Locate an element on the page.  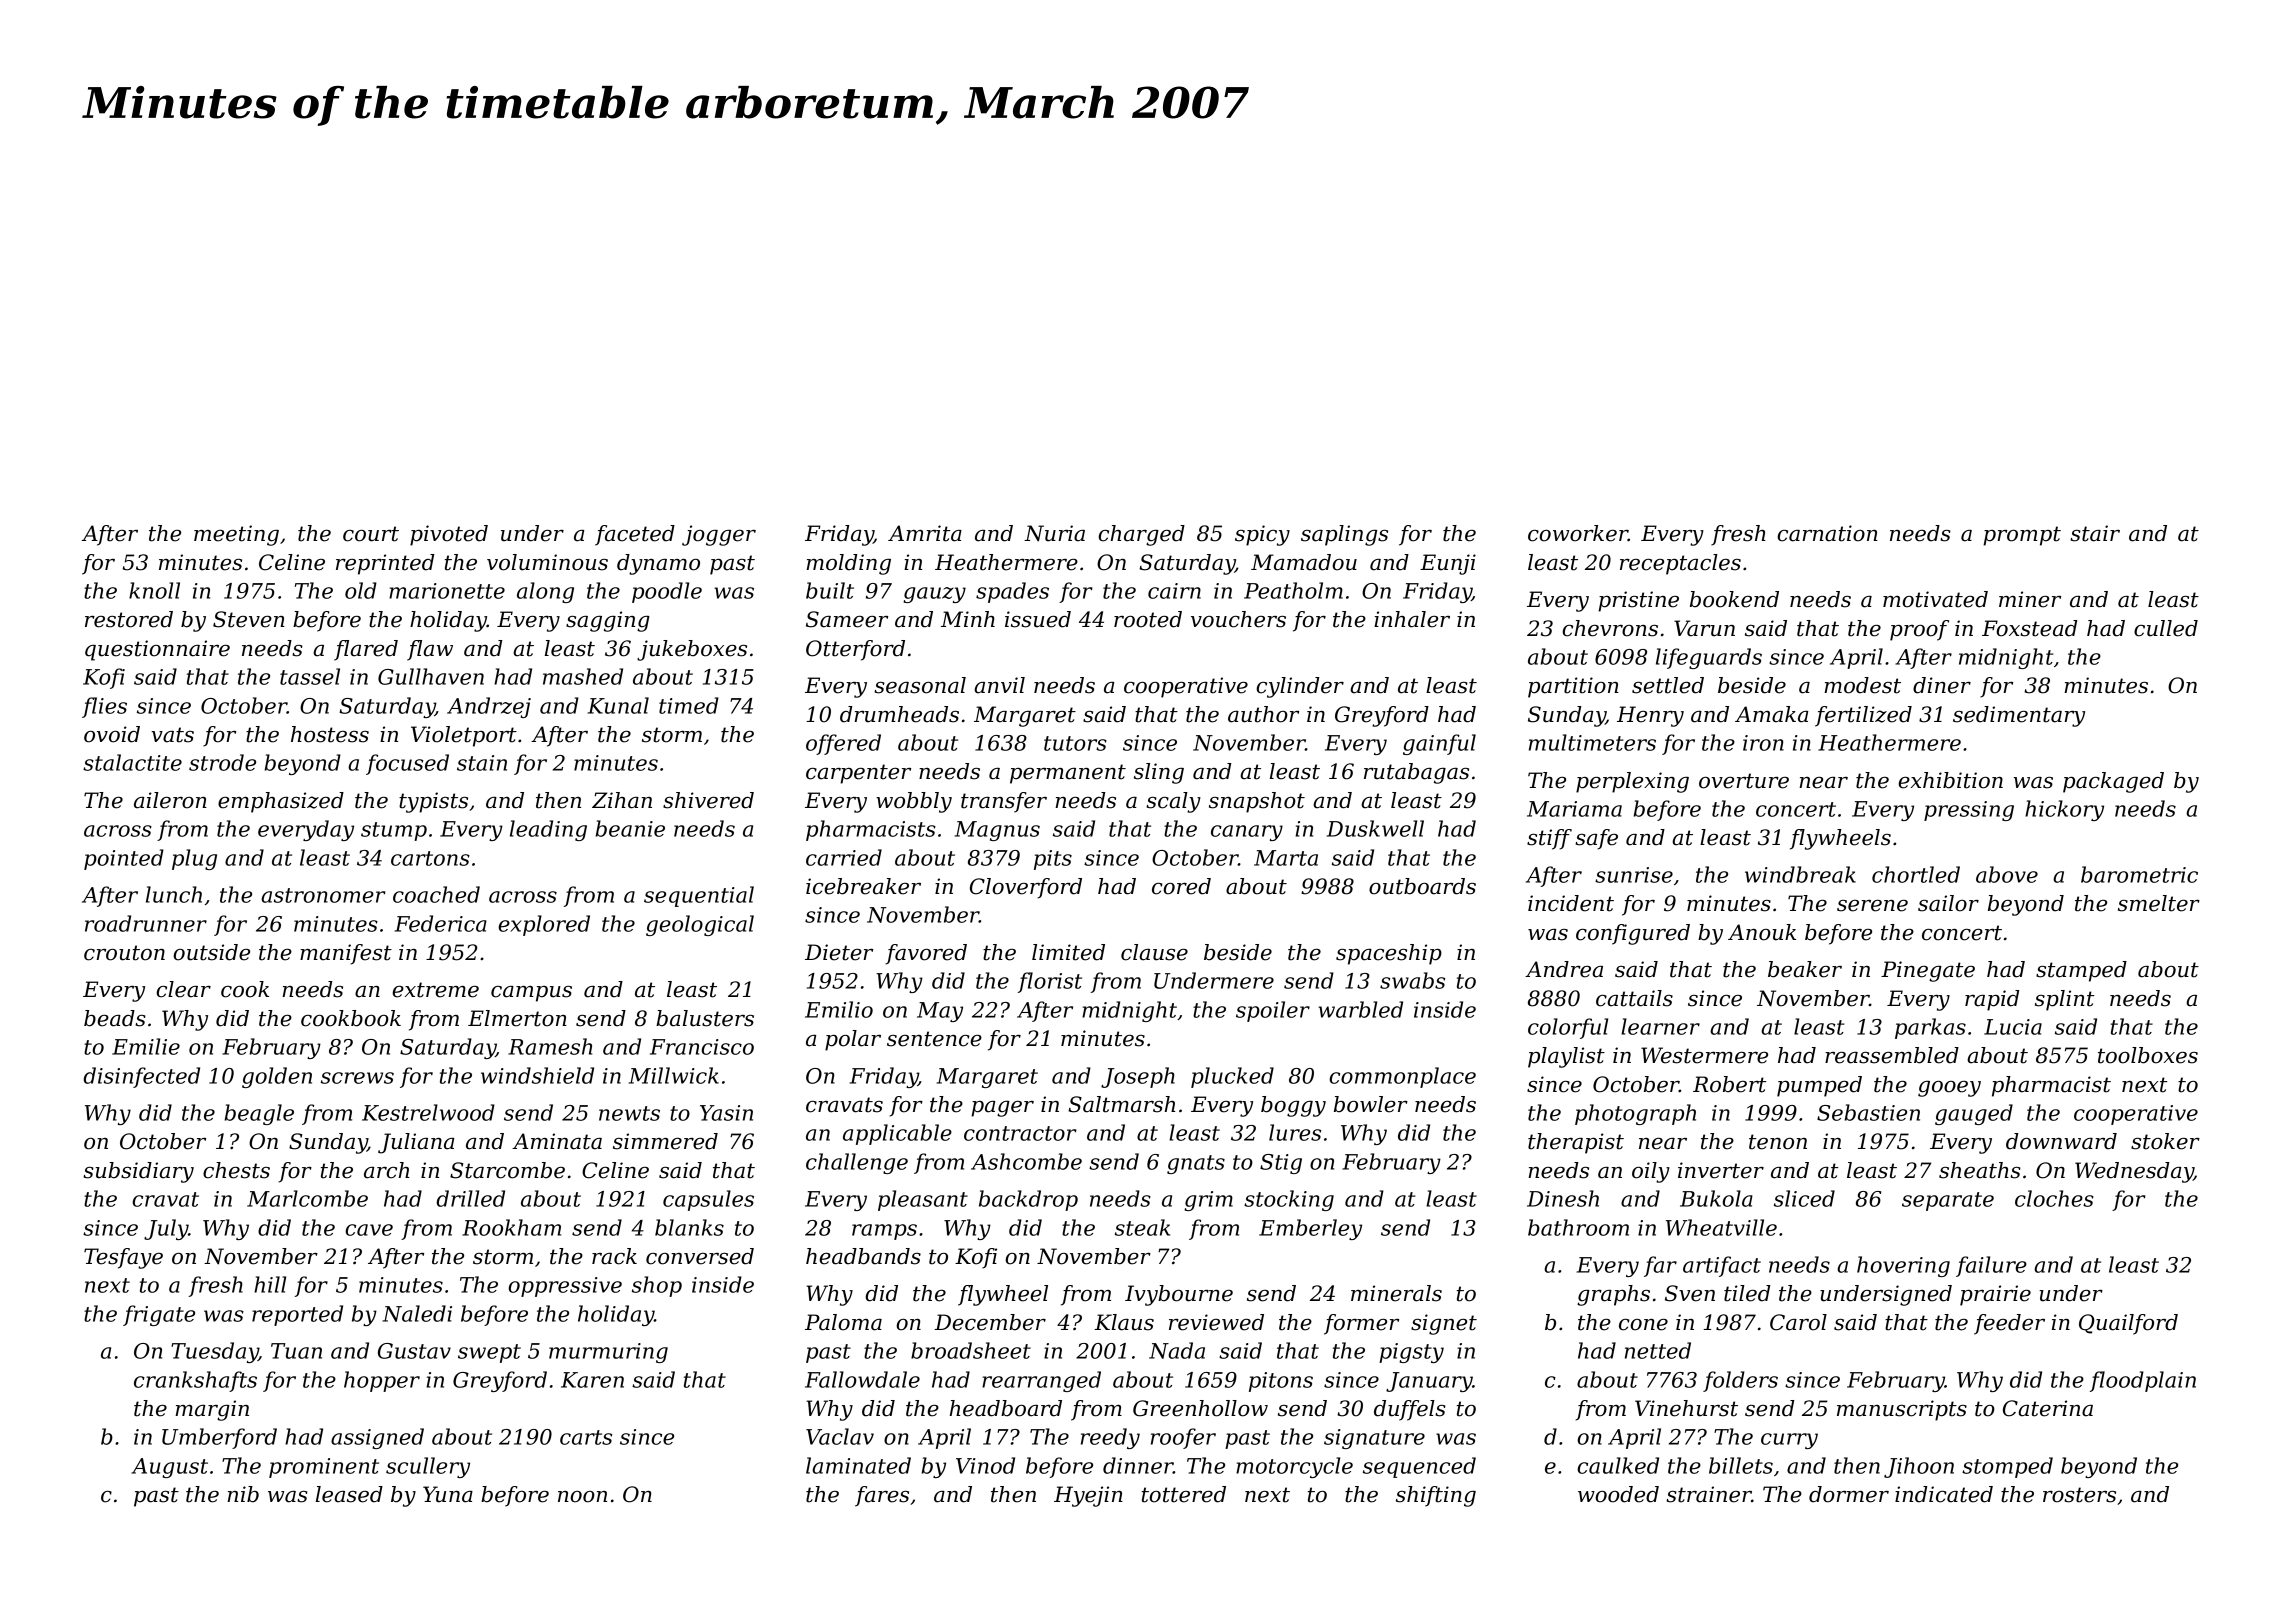
stoker is located at coordinates (2165, 1141).
